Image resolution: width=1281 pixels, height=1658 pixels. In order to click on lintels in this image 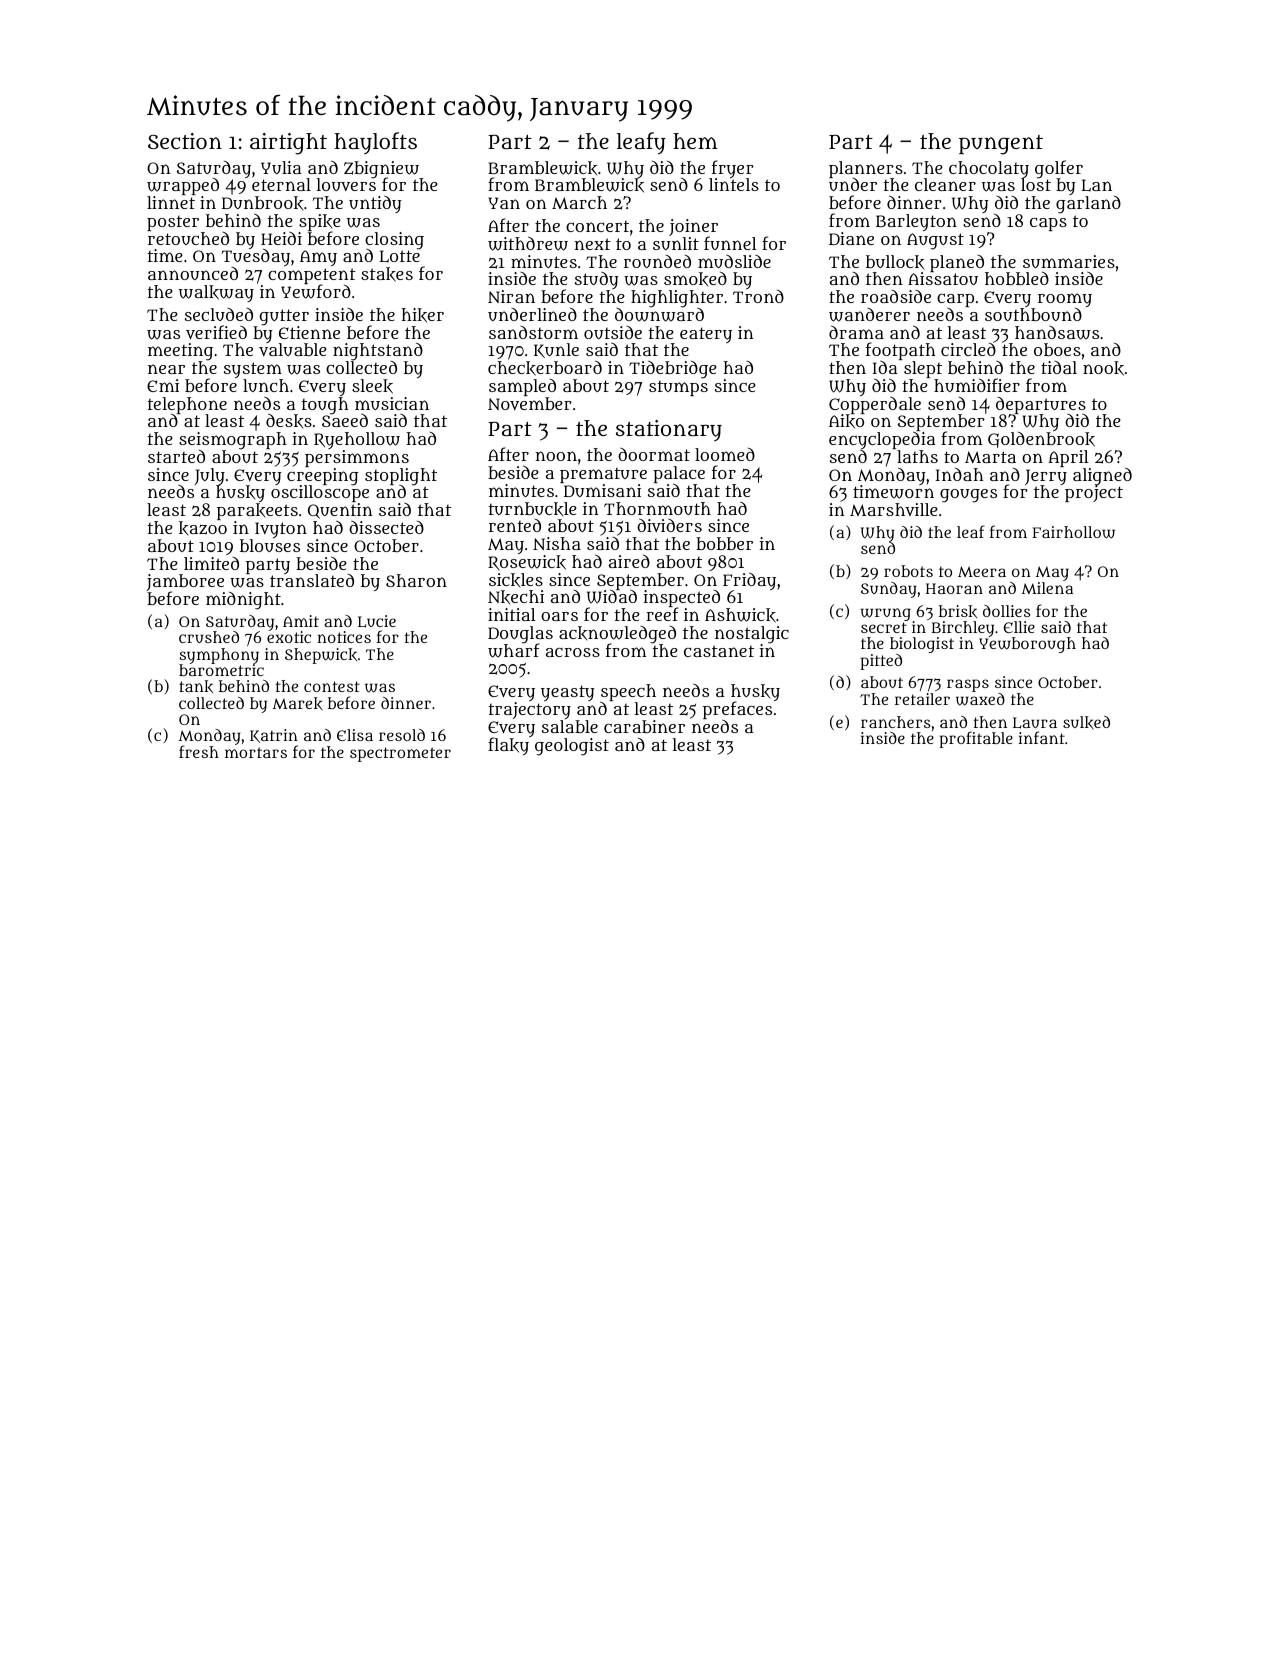, I will do `click(734, 184)`.
